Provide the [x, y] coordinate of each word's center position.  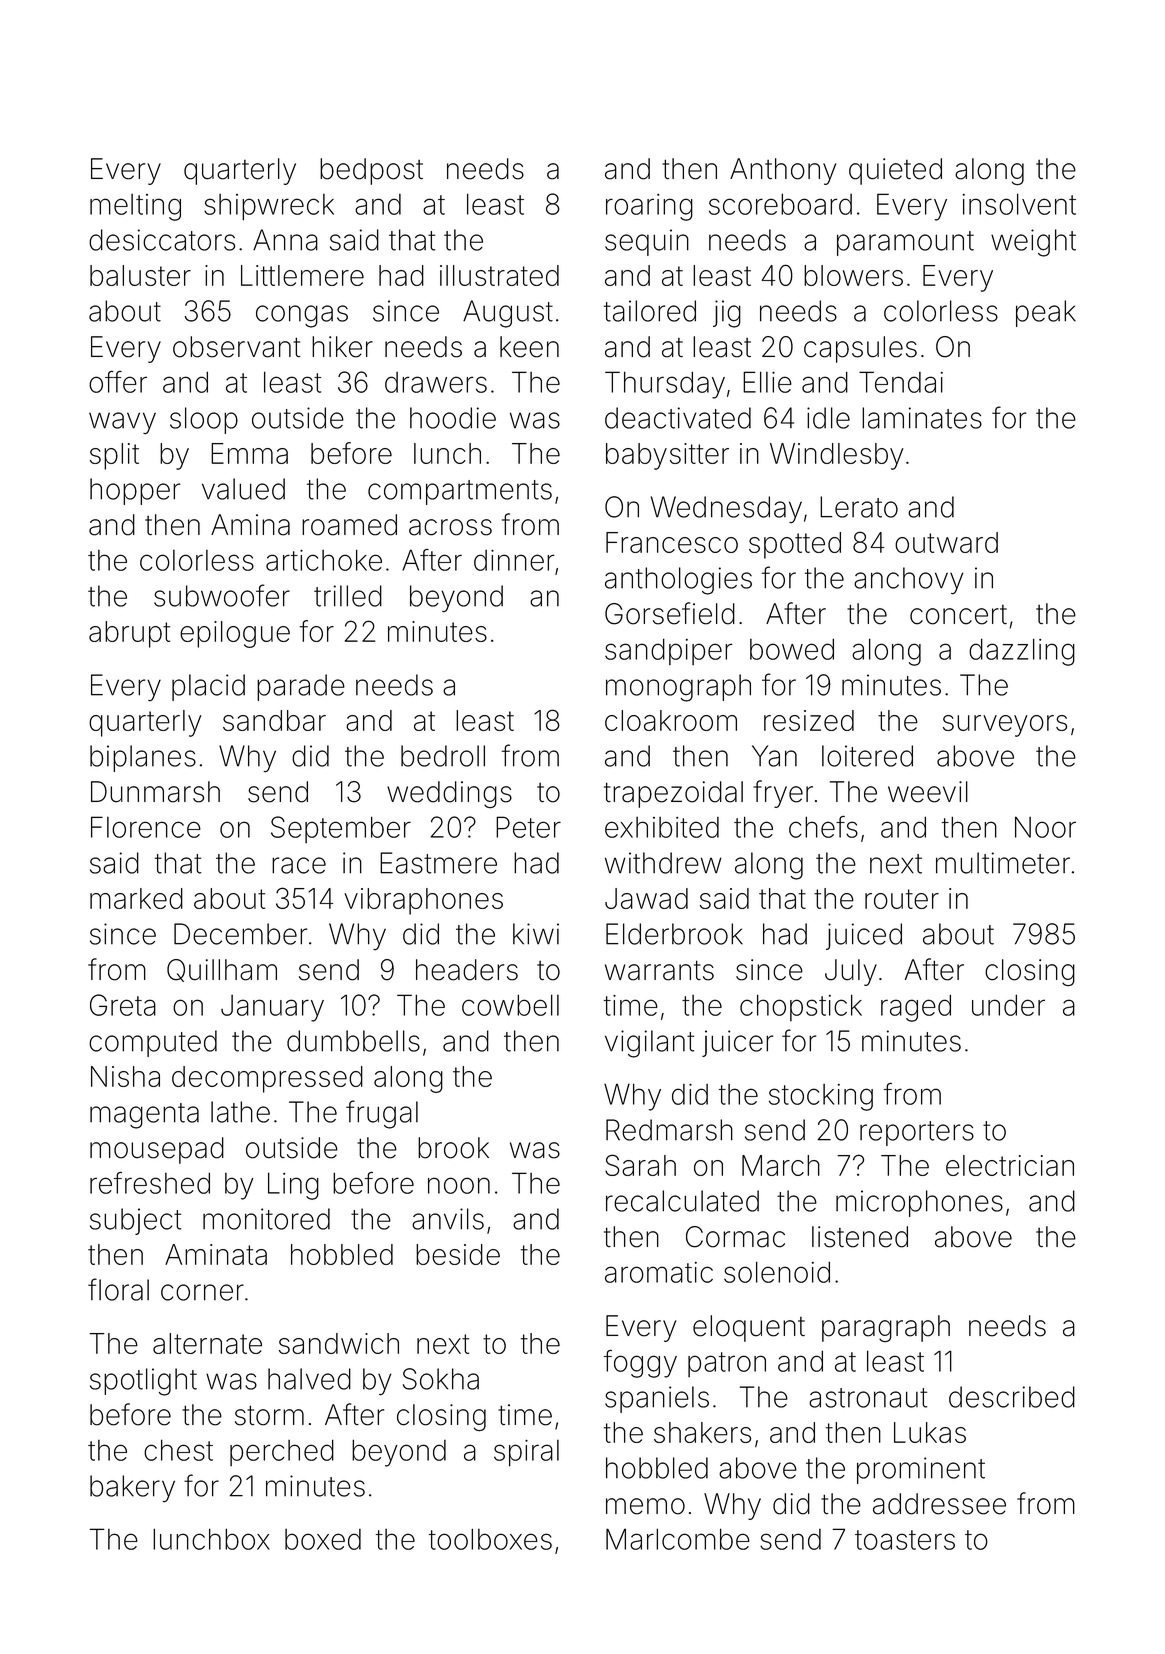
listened [860, 1237]
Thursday [665, 385]
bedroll [443, 756]
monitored [266, 1219]
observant [236, 347]
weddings [449, 794]
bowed [792, 649]
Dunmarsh [155, 792]
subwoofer [222, 595]
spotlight [143, 1382]
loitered [867, 756]
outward [946, 542]
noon [459, 1185]
